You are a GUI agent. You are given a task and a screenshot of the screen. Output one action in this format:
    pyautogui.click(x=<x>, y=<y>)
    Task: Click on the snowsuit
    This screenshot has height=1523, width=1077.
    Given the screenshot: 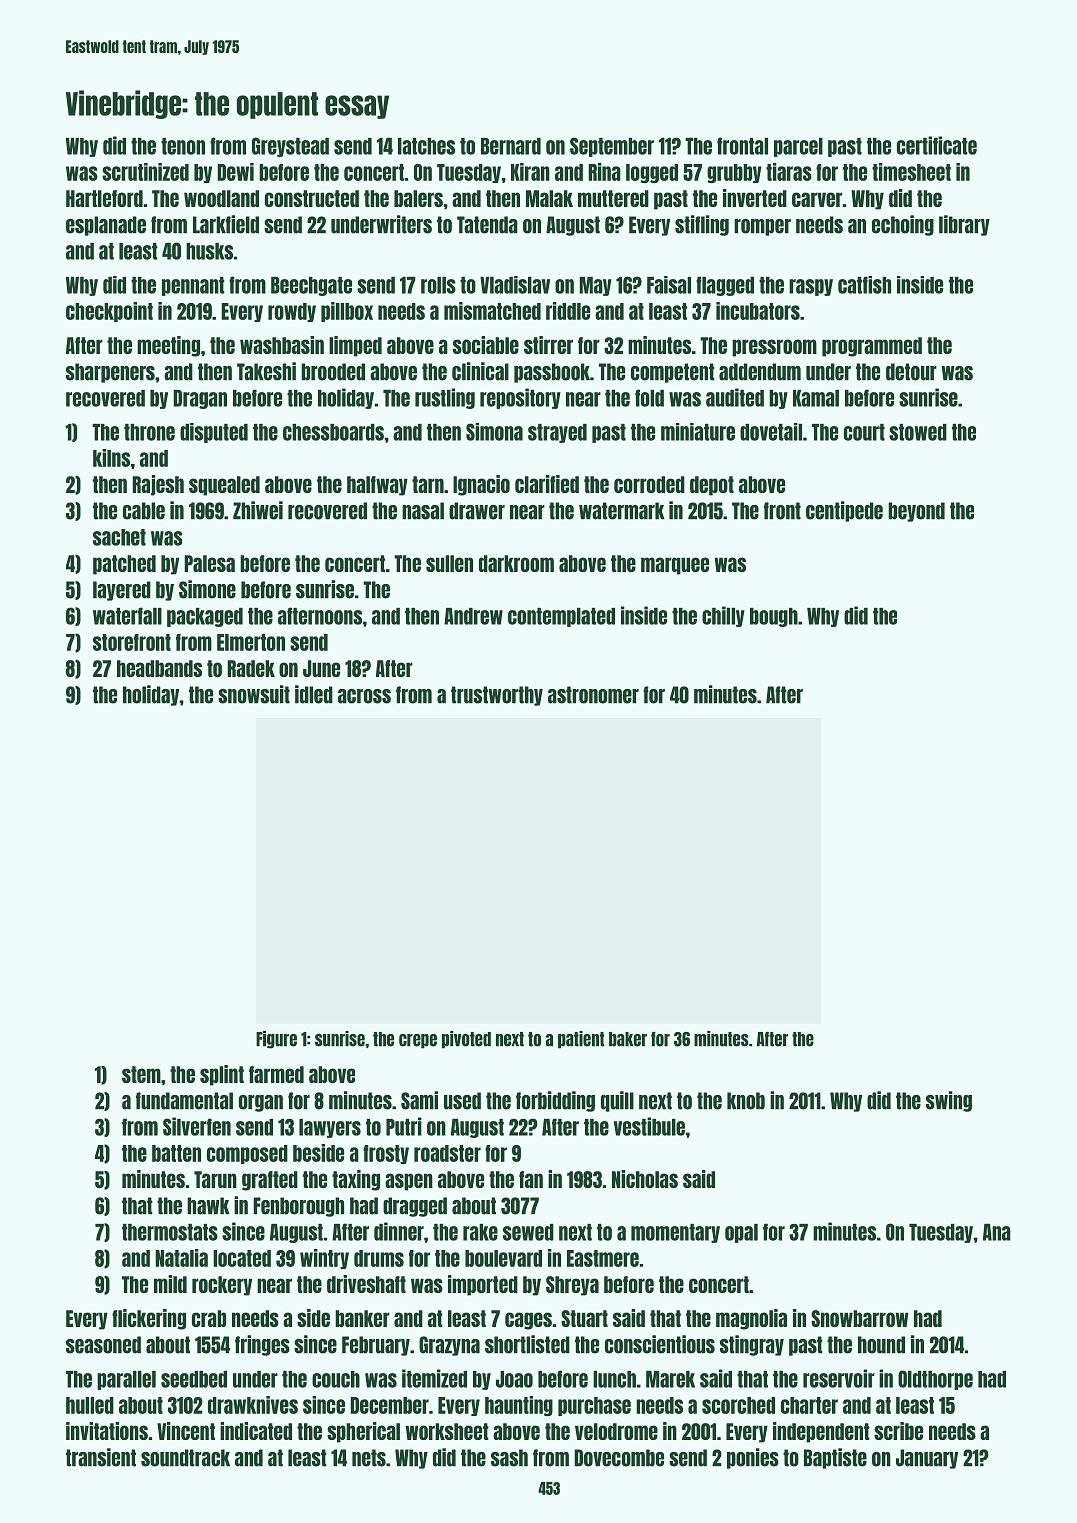 What is the action you would take?
    pyautogui.click(x=254, y=694)
